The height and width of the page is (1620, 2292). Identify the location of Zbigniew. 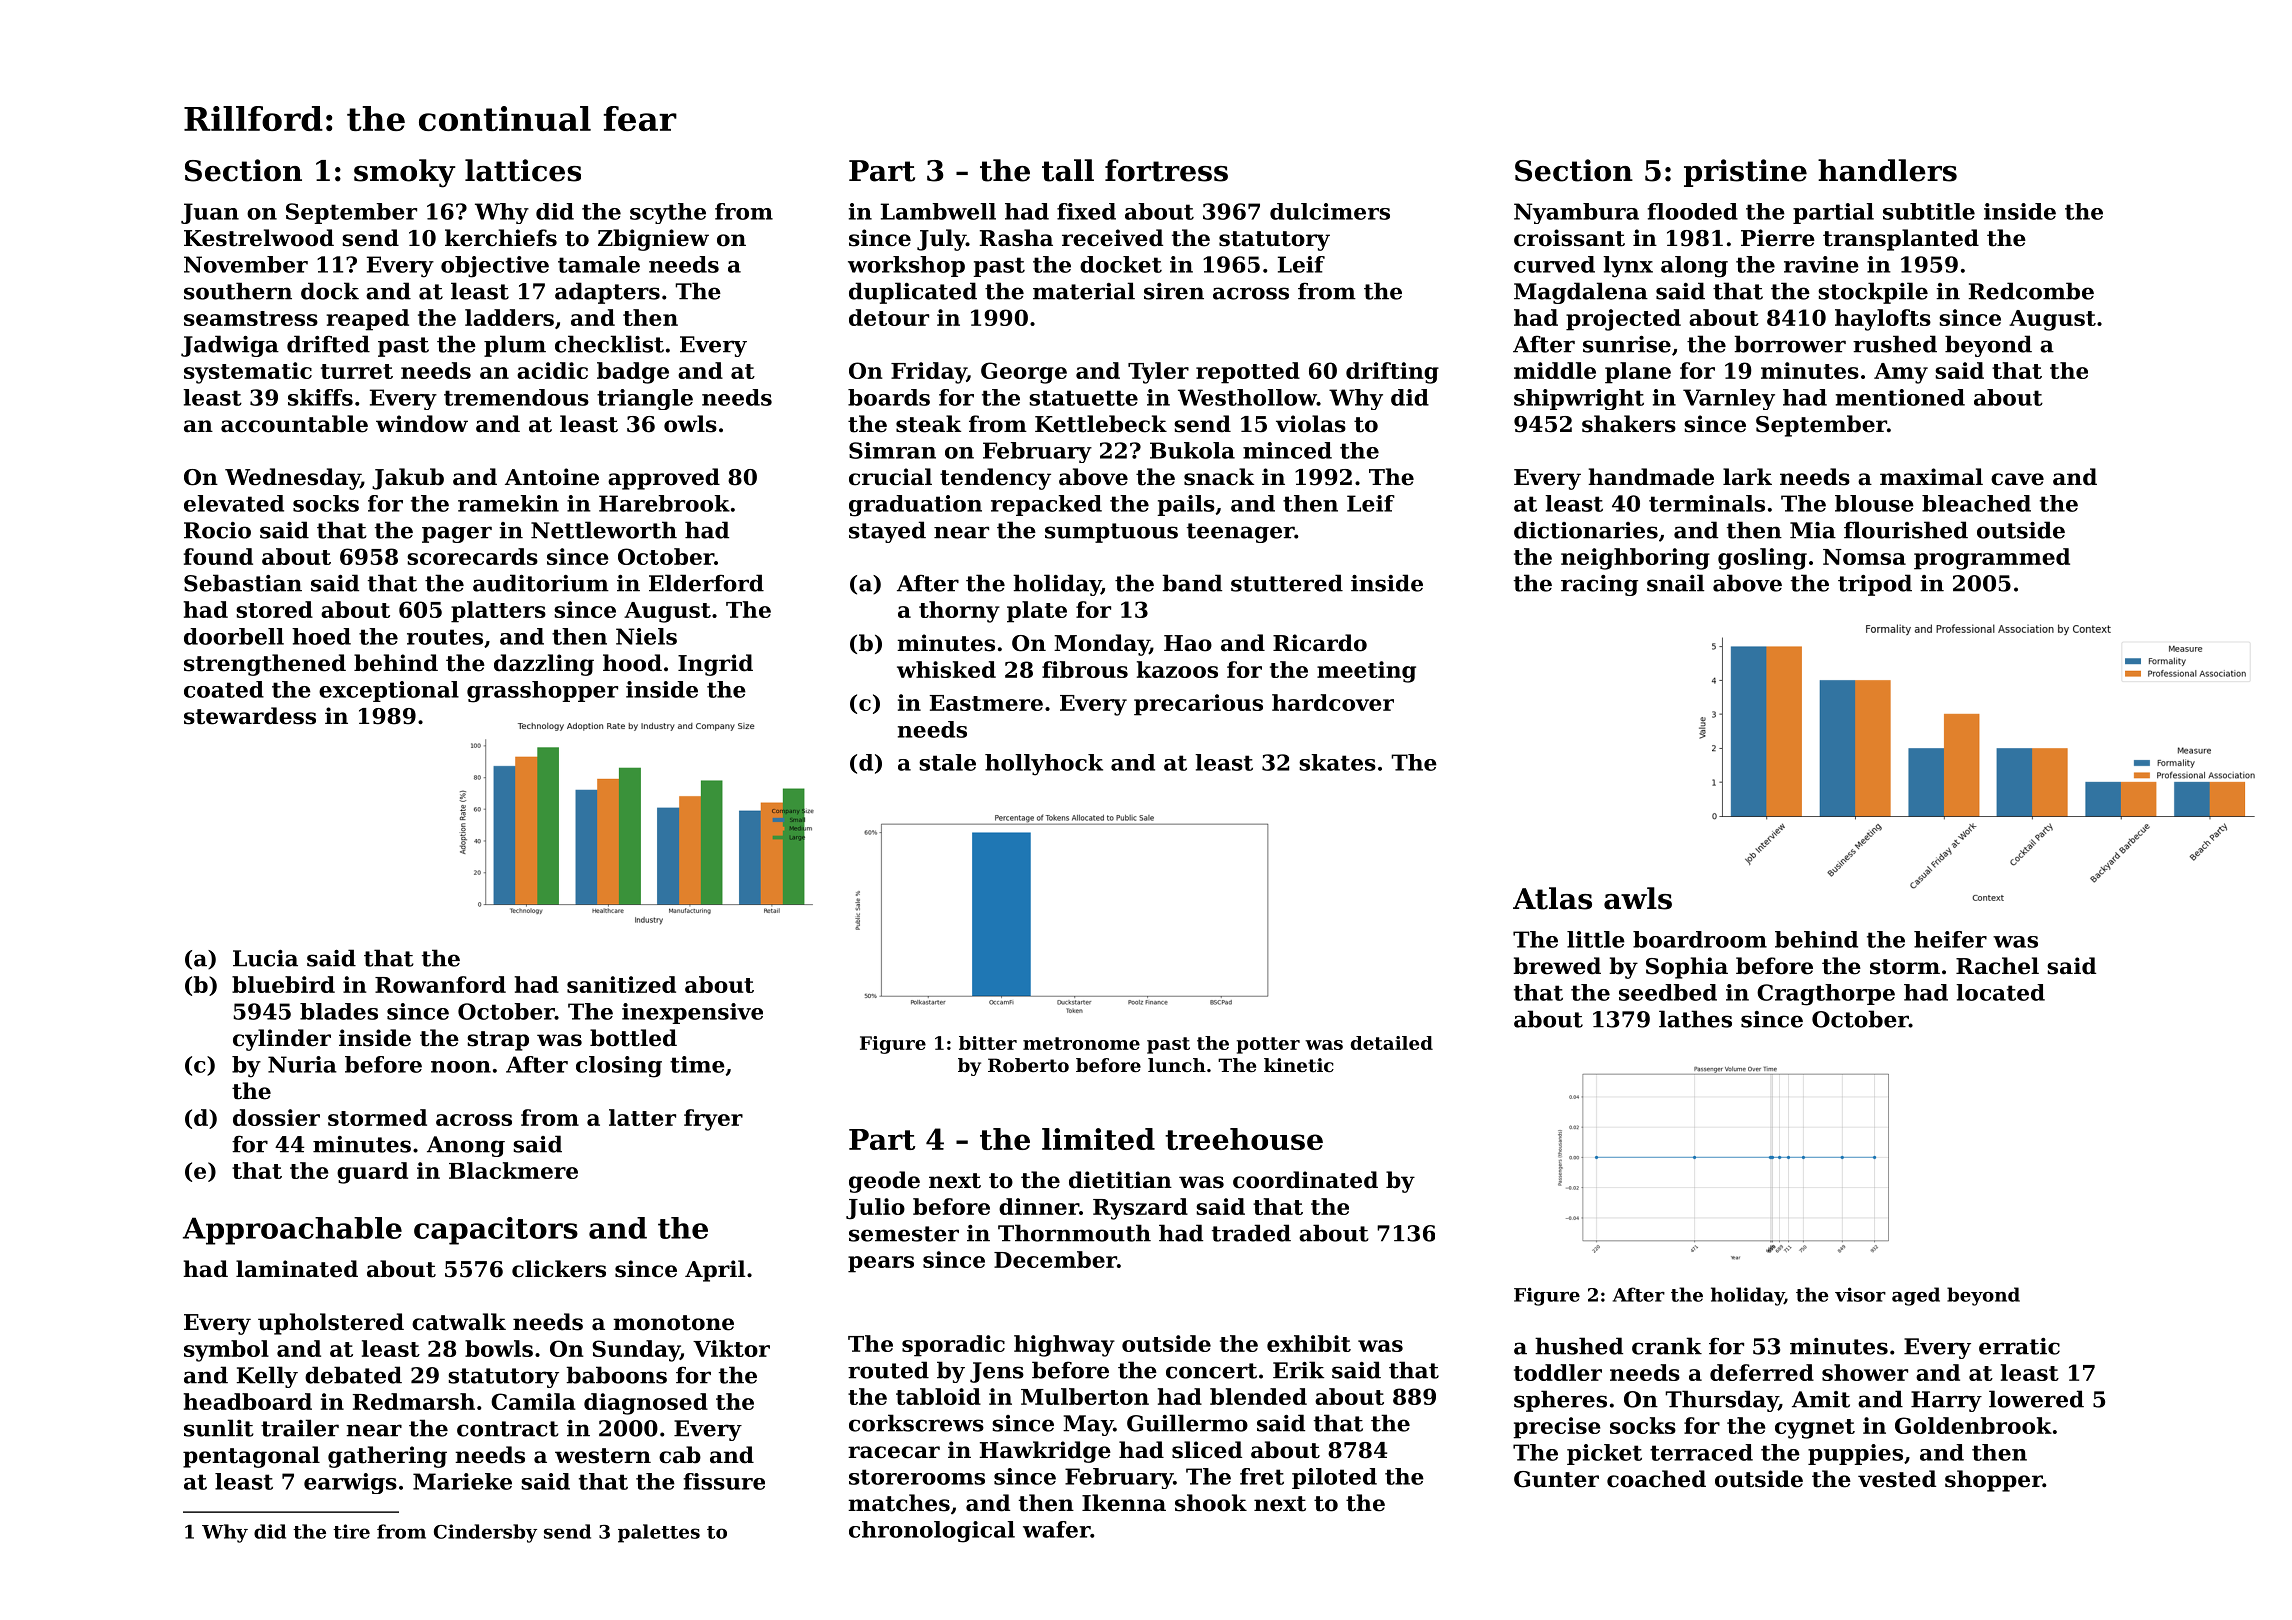
(653, 240).
